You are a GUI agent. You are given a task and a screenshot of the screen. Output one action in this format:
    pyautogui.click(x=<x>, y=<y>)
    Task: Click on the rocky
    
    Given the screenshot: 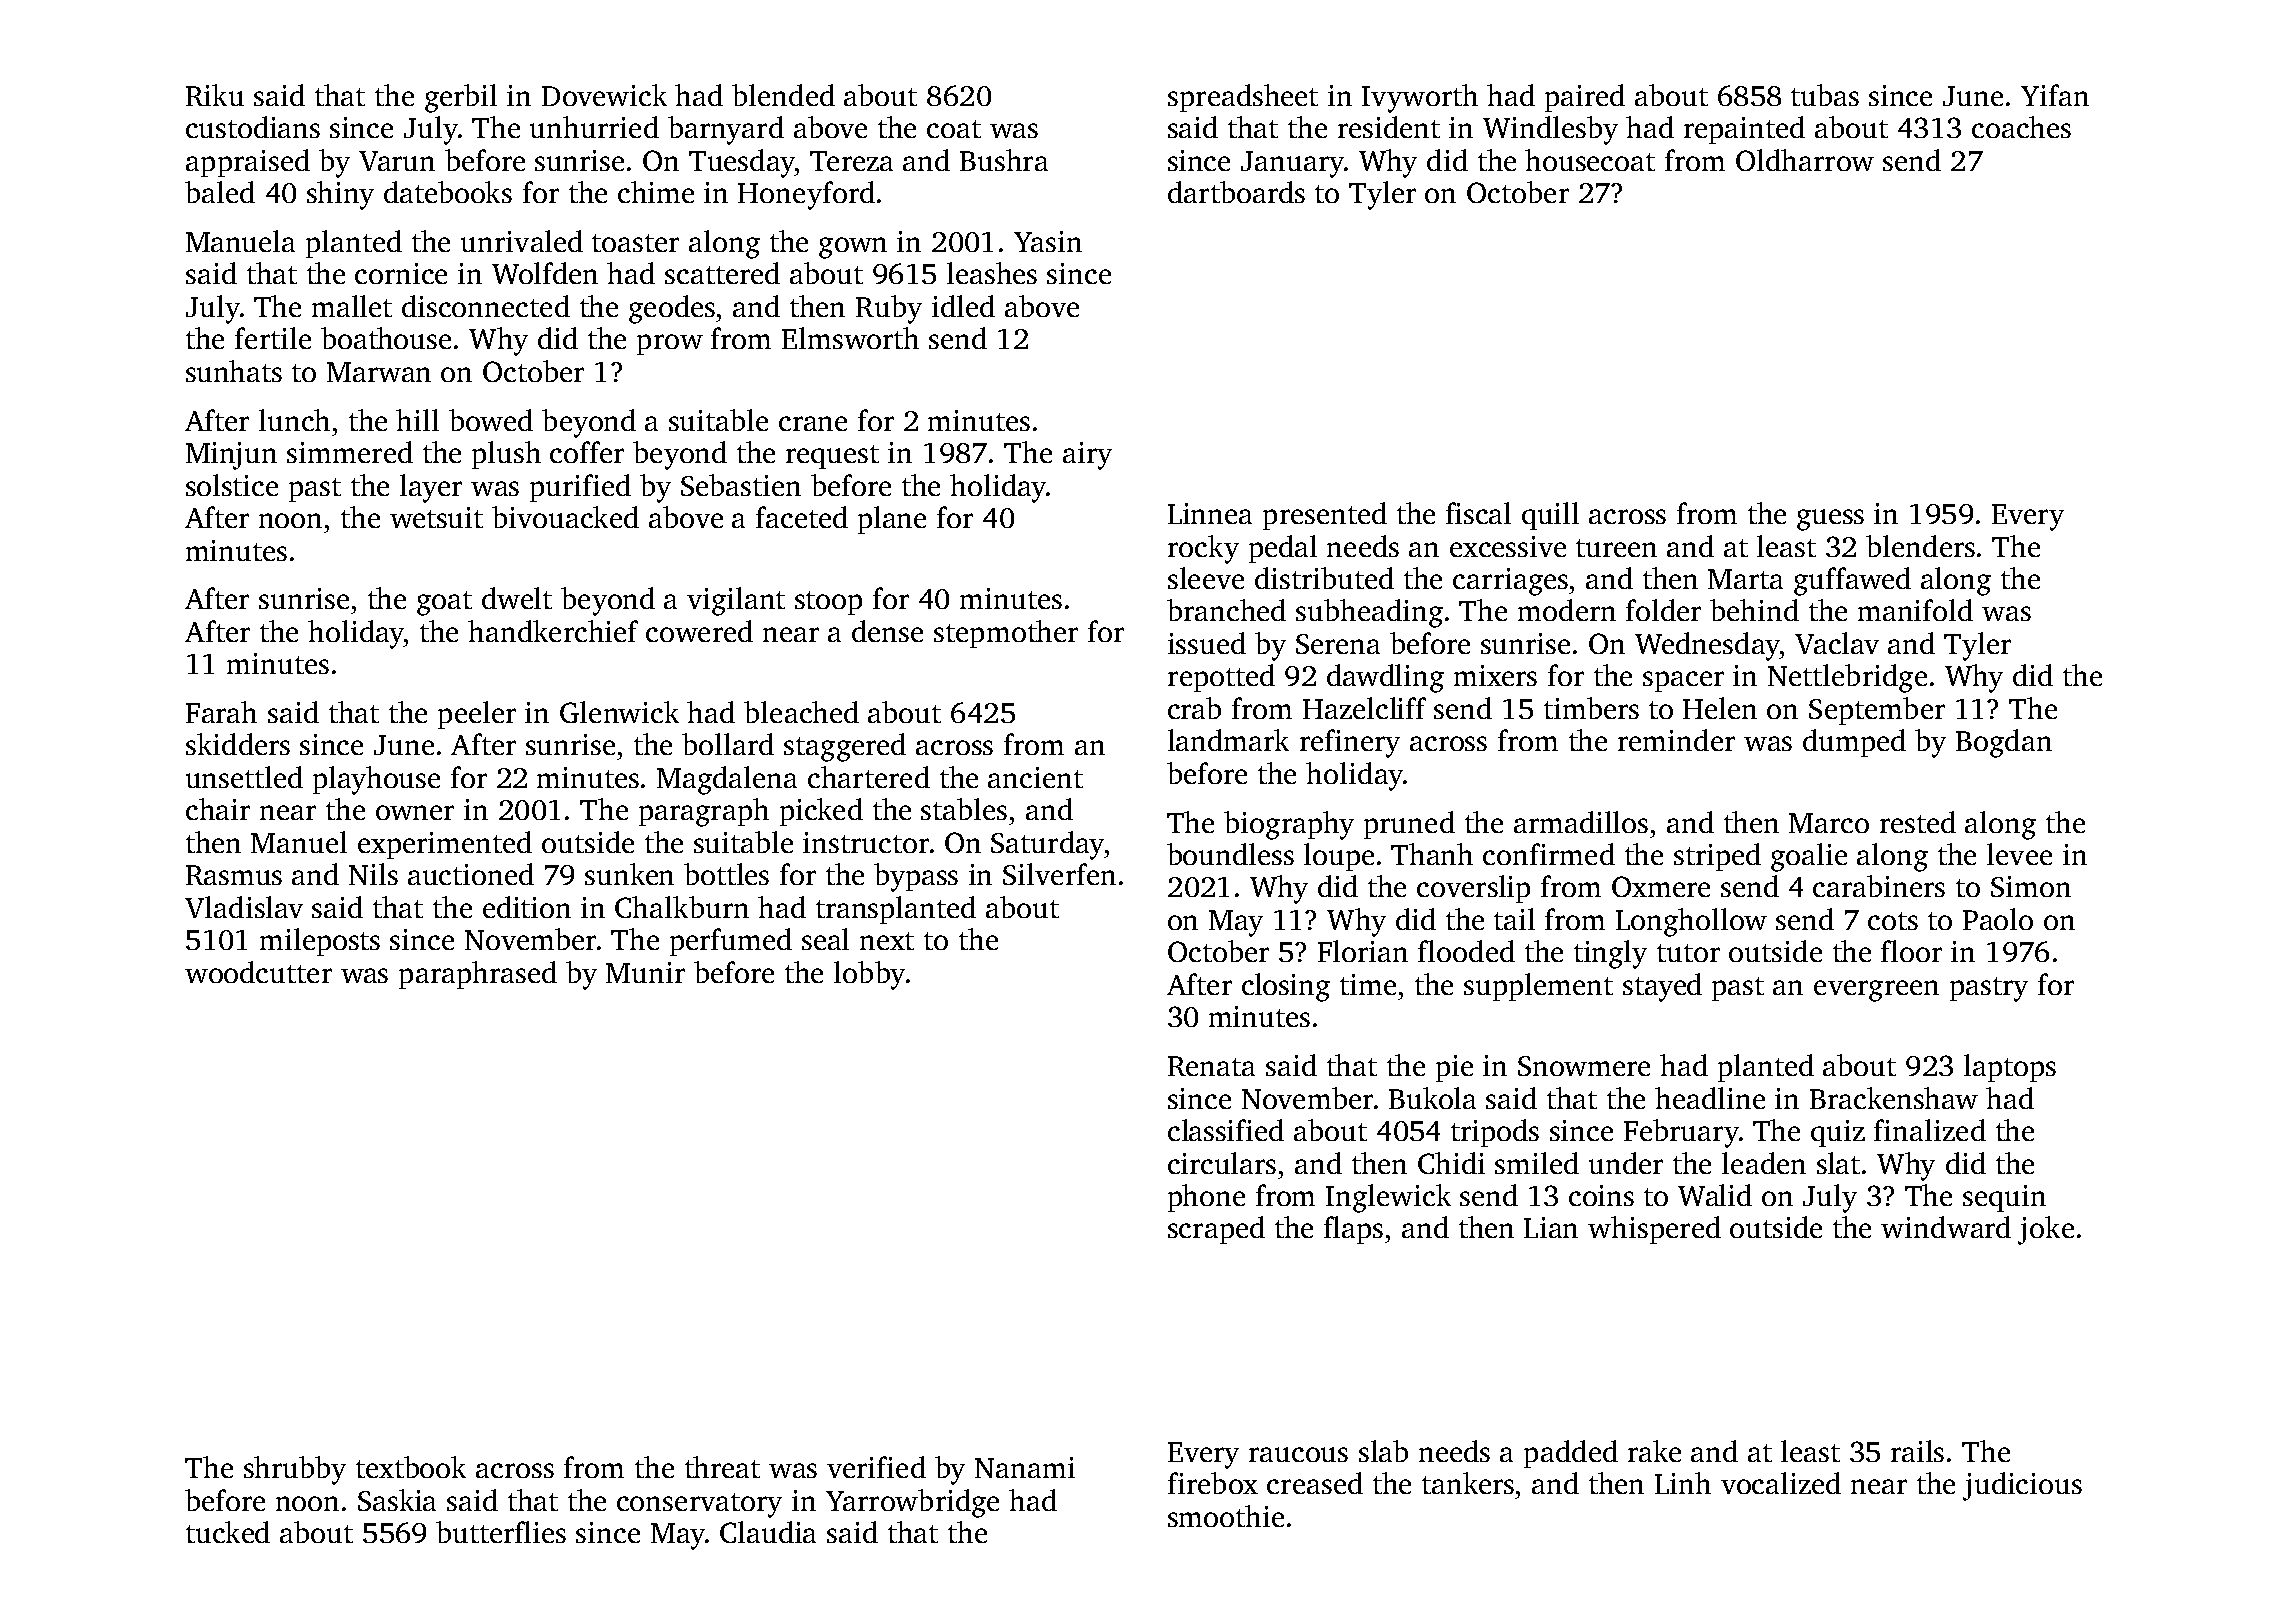 What is the action you would take?
    pyautogui.click(x=1203, y=549)
